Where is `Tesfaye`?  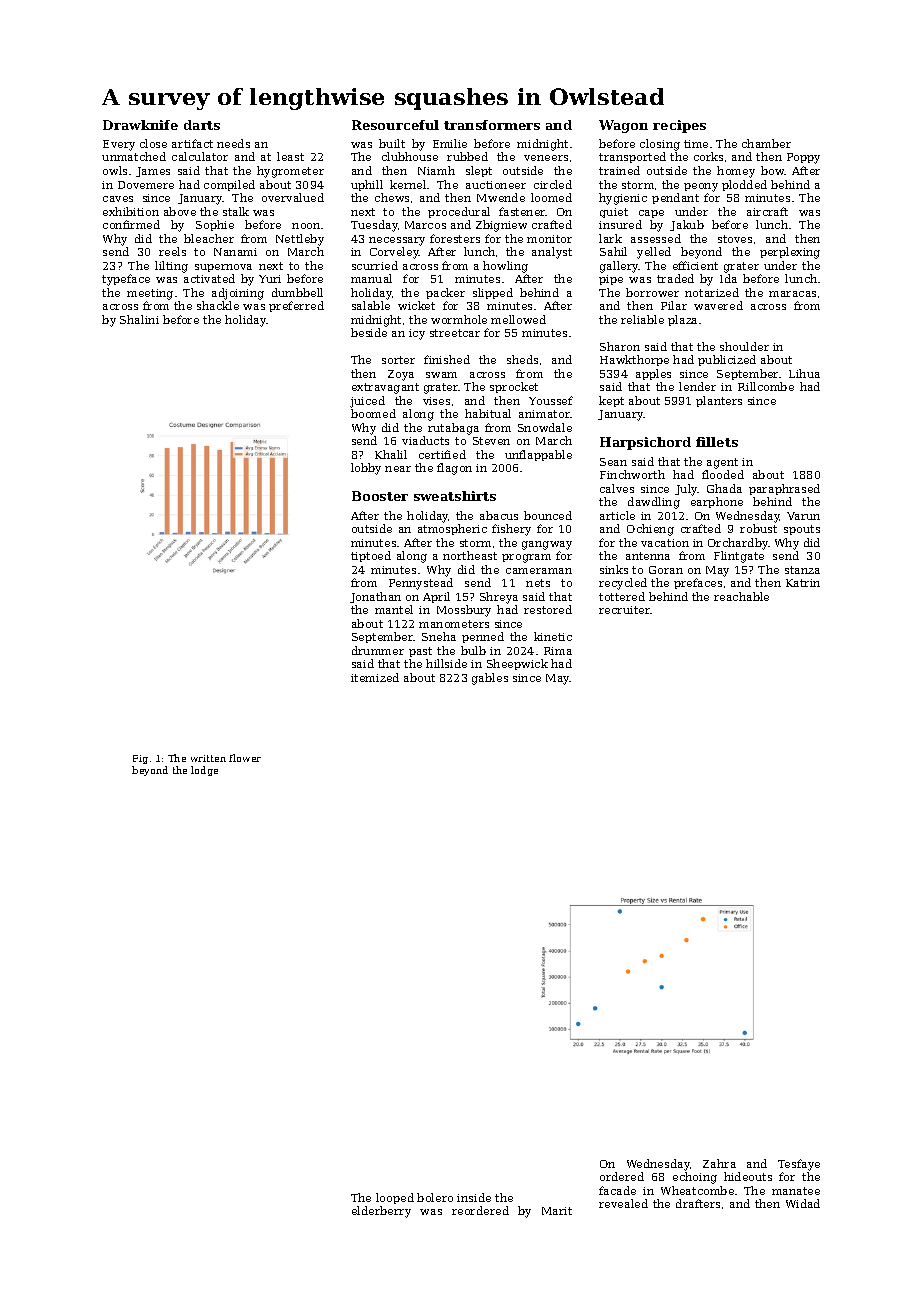 Tesfaye is located at coordinates (799, 1165).
